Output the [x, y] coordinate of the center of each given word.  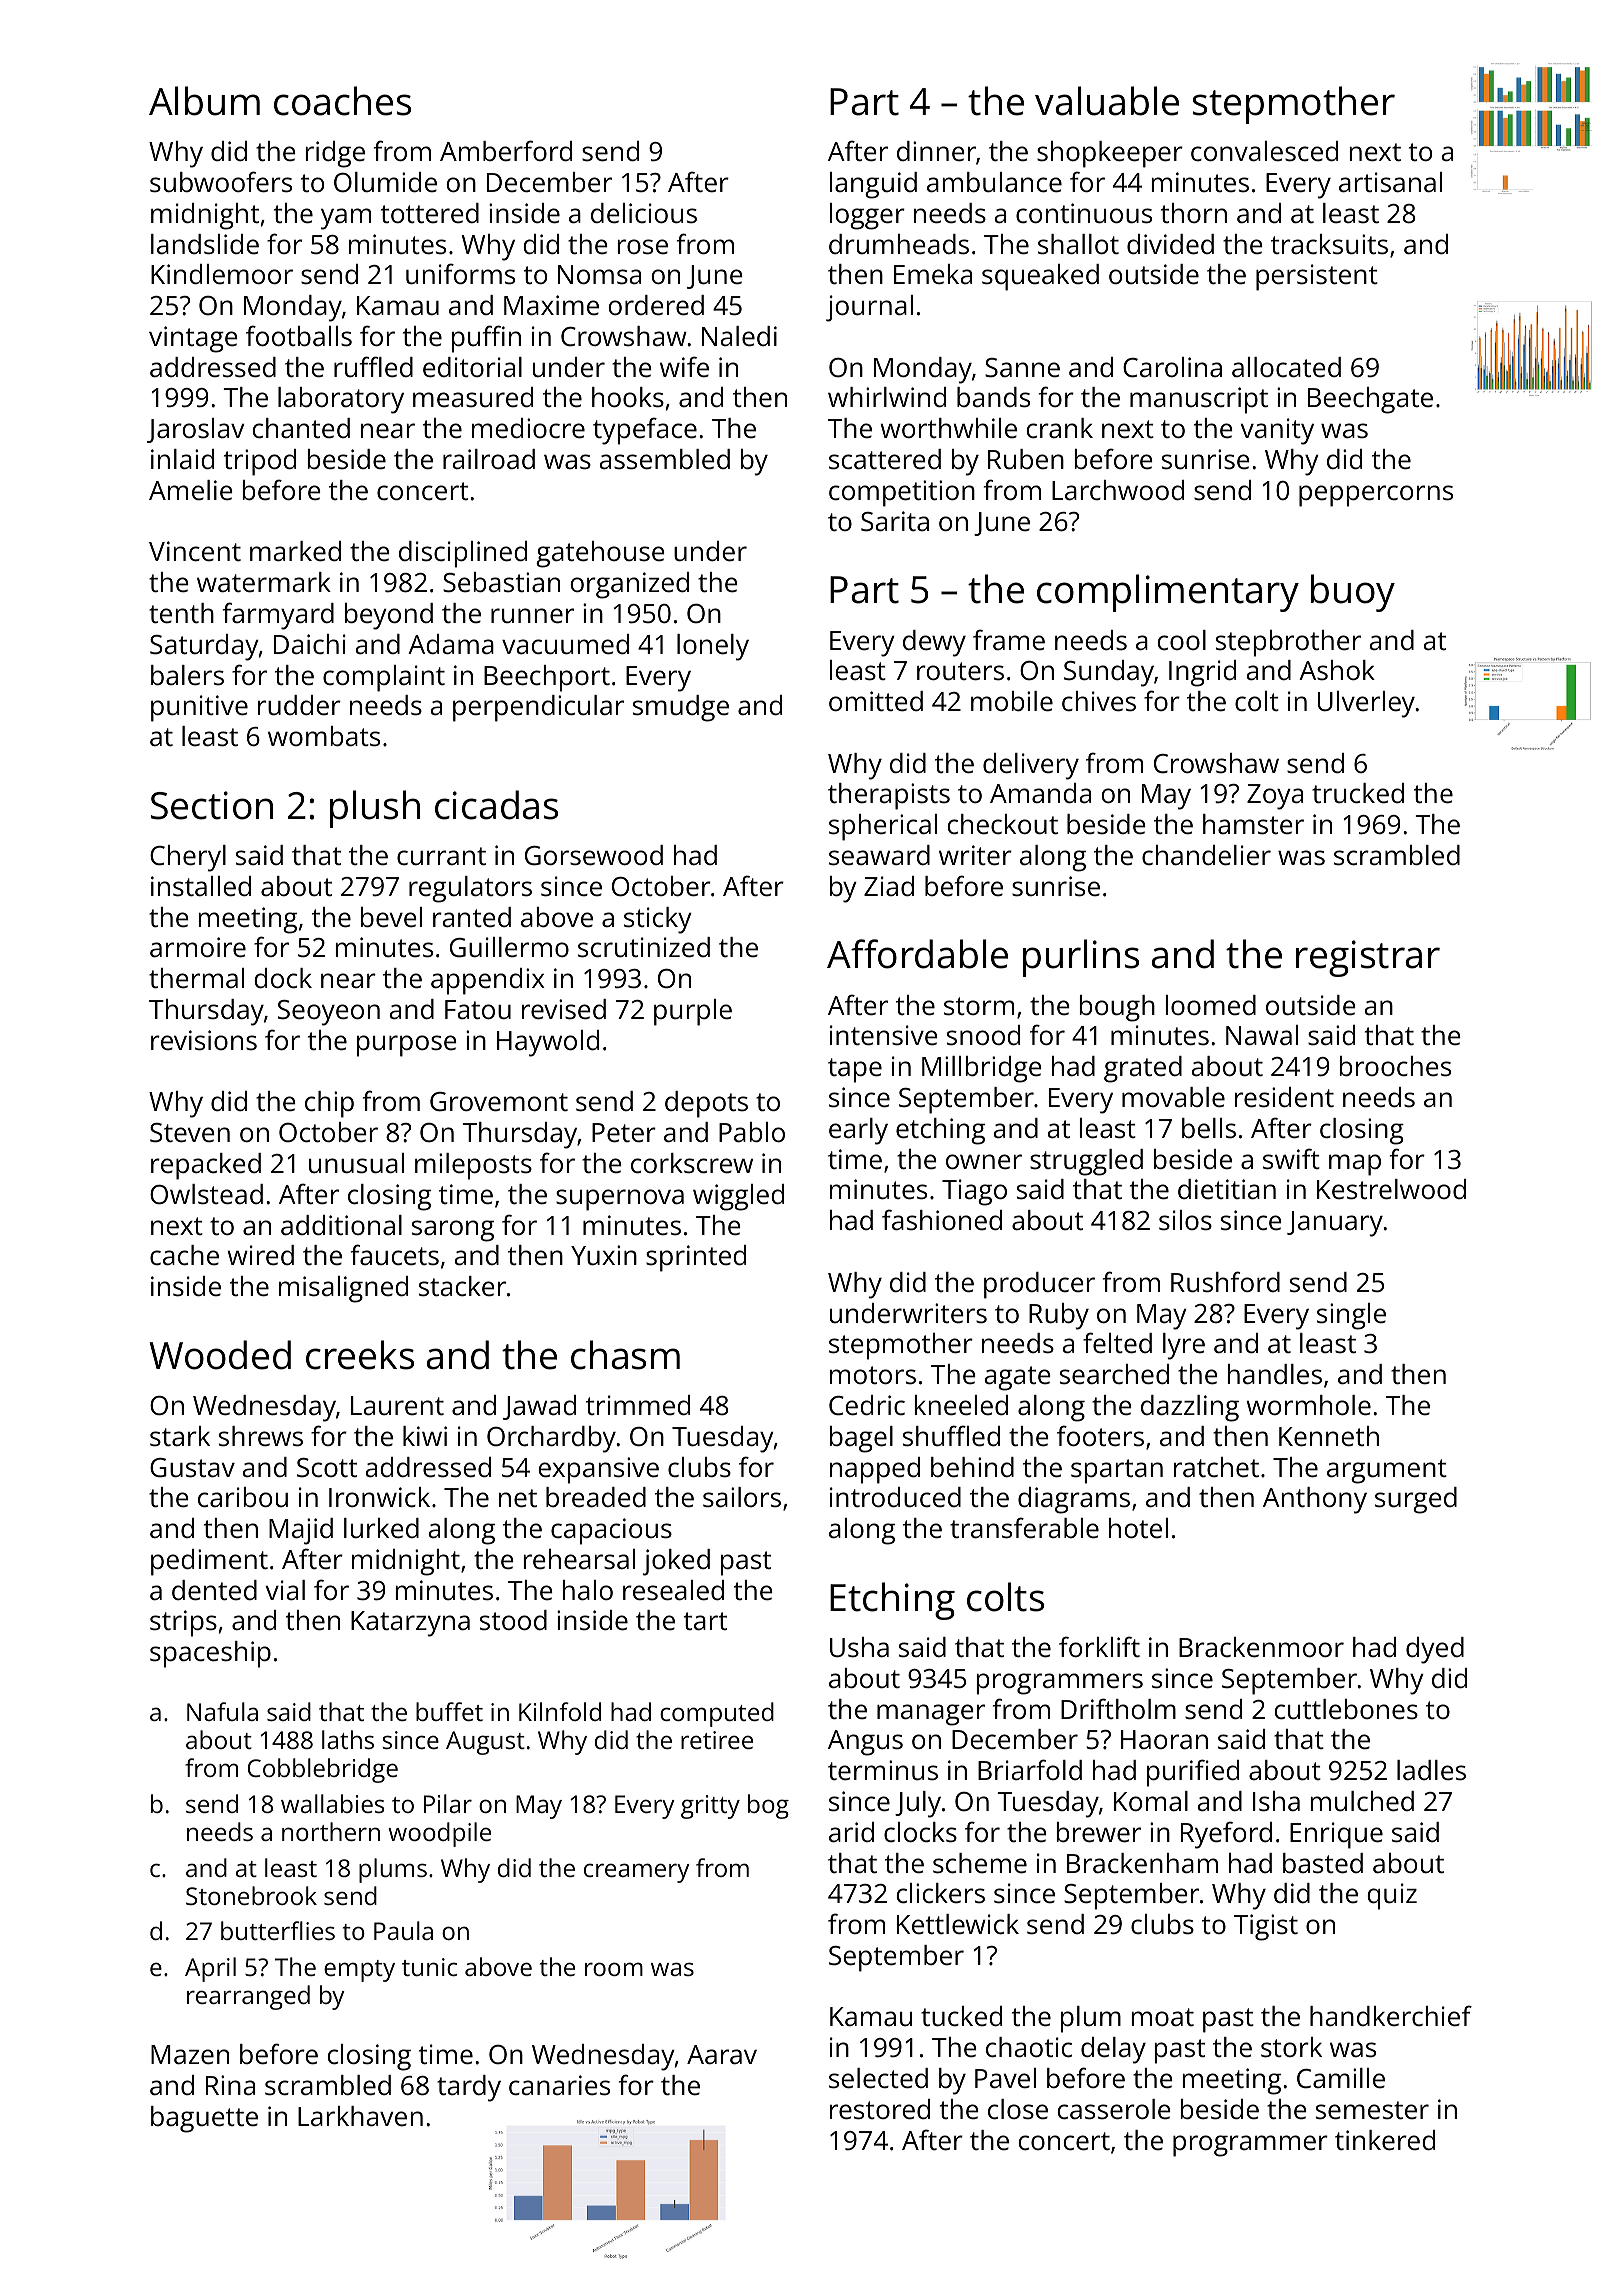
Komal [1151, 1801]
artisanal [1390, 182]
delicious [644, 213]
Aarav [722, 2054]
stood [513, 1620]
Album [204, 101]
